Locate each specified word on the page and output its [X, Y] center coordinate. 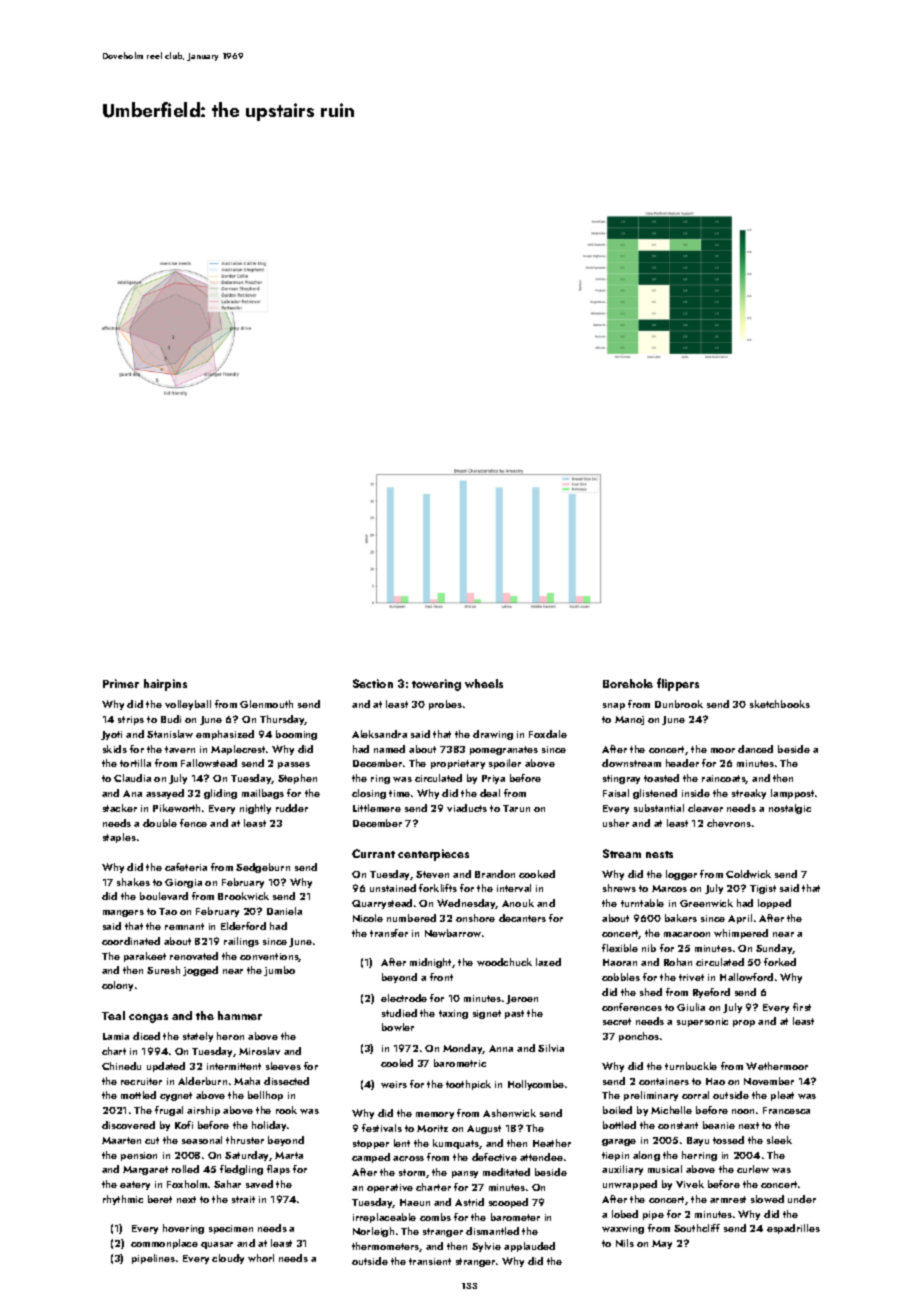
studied [399, 1013]
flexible [620, 948]
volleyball [188, 705]
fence [193, 823]
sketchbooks [780, 704]
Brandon [495, 874]
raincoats [724, 779]
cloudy [228, 1259]
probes [445, 705]
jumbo [279, 971]
